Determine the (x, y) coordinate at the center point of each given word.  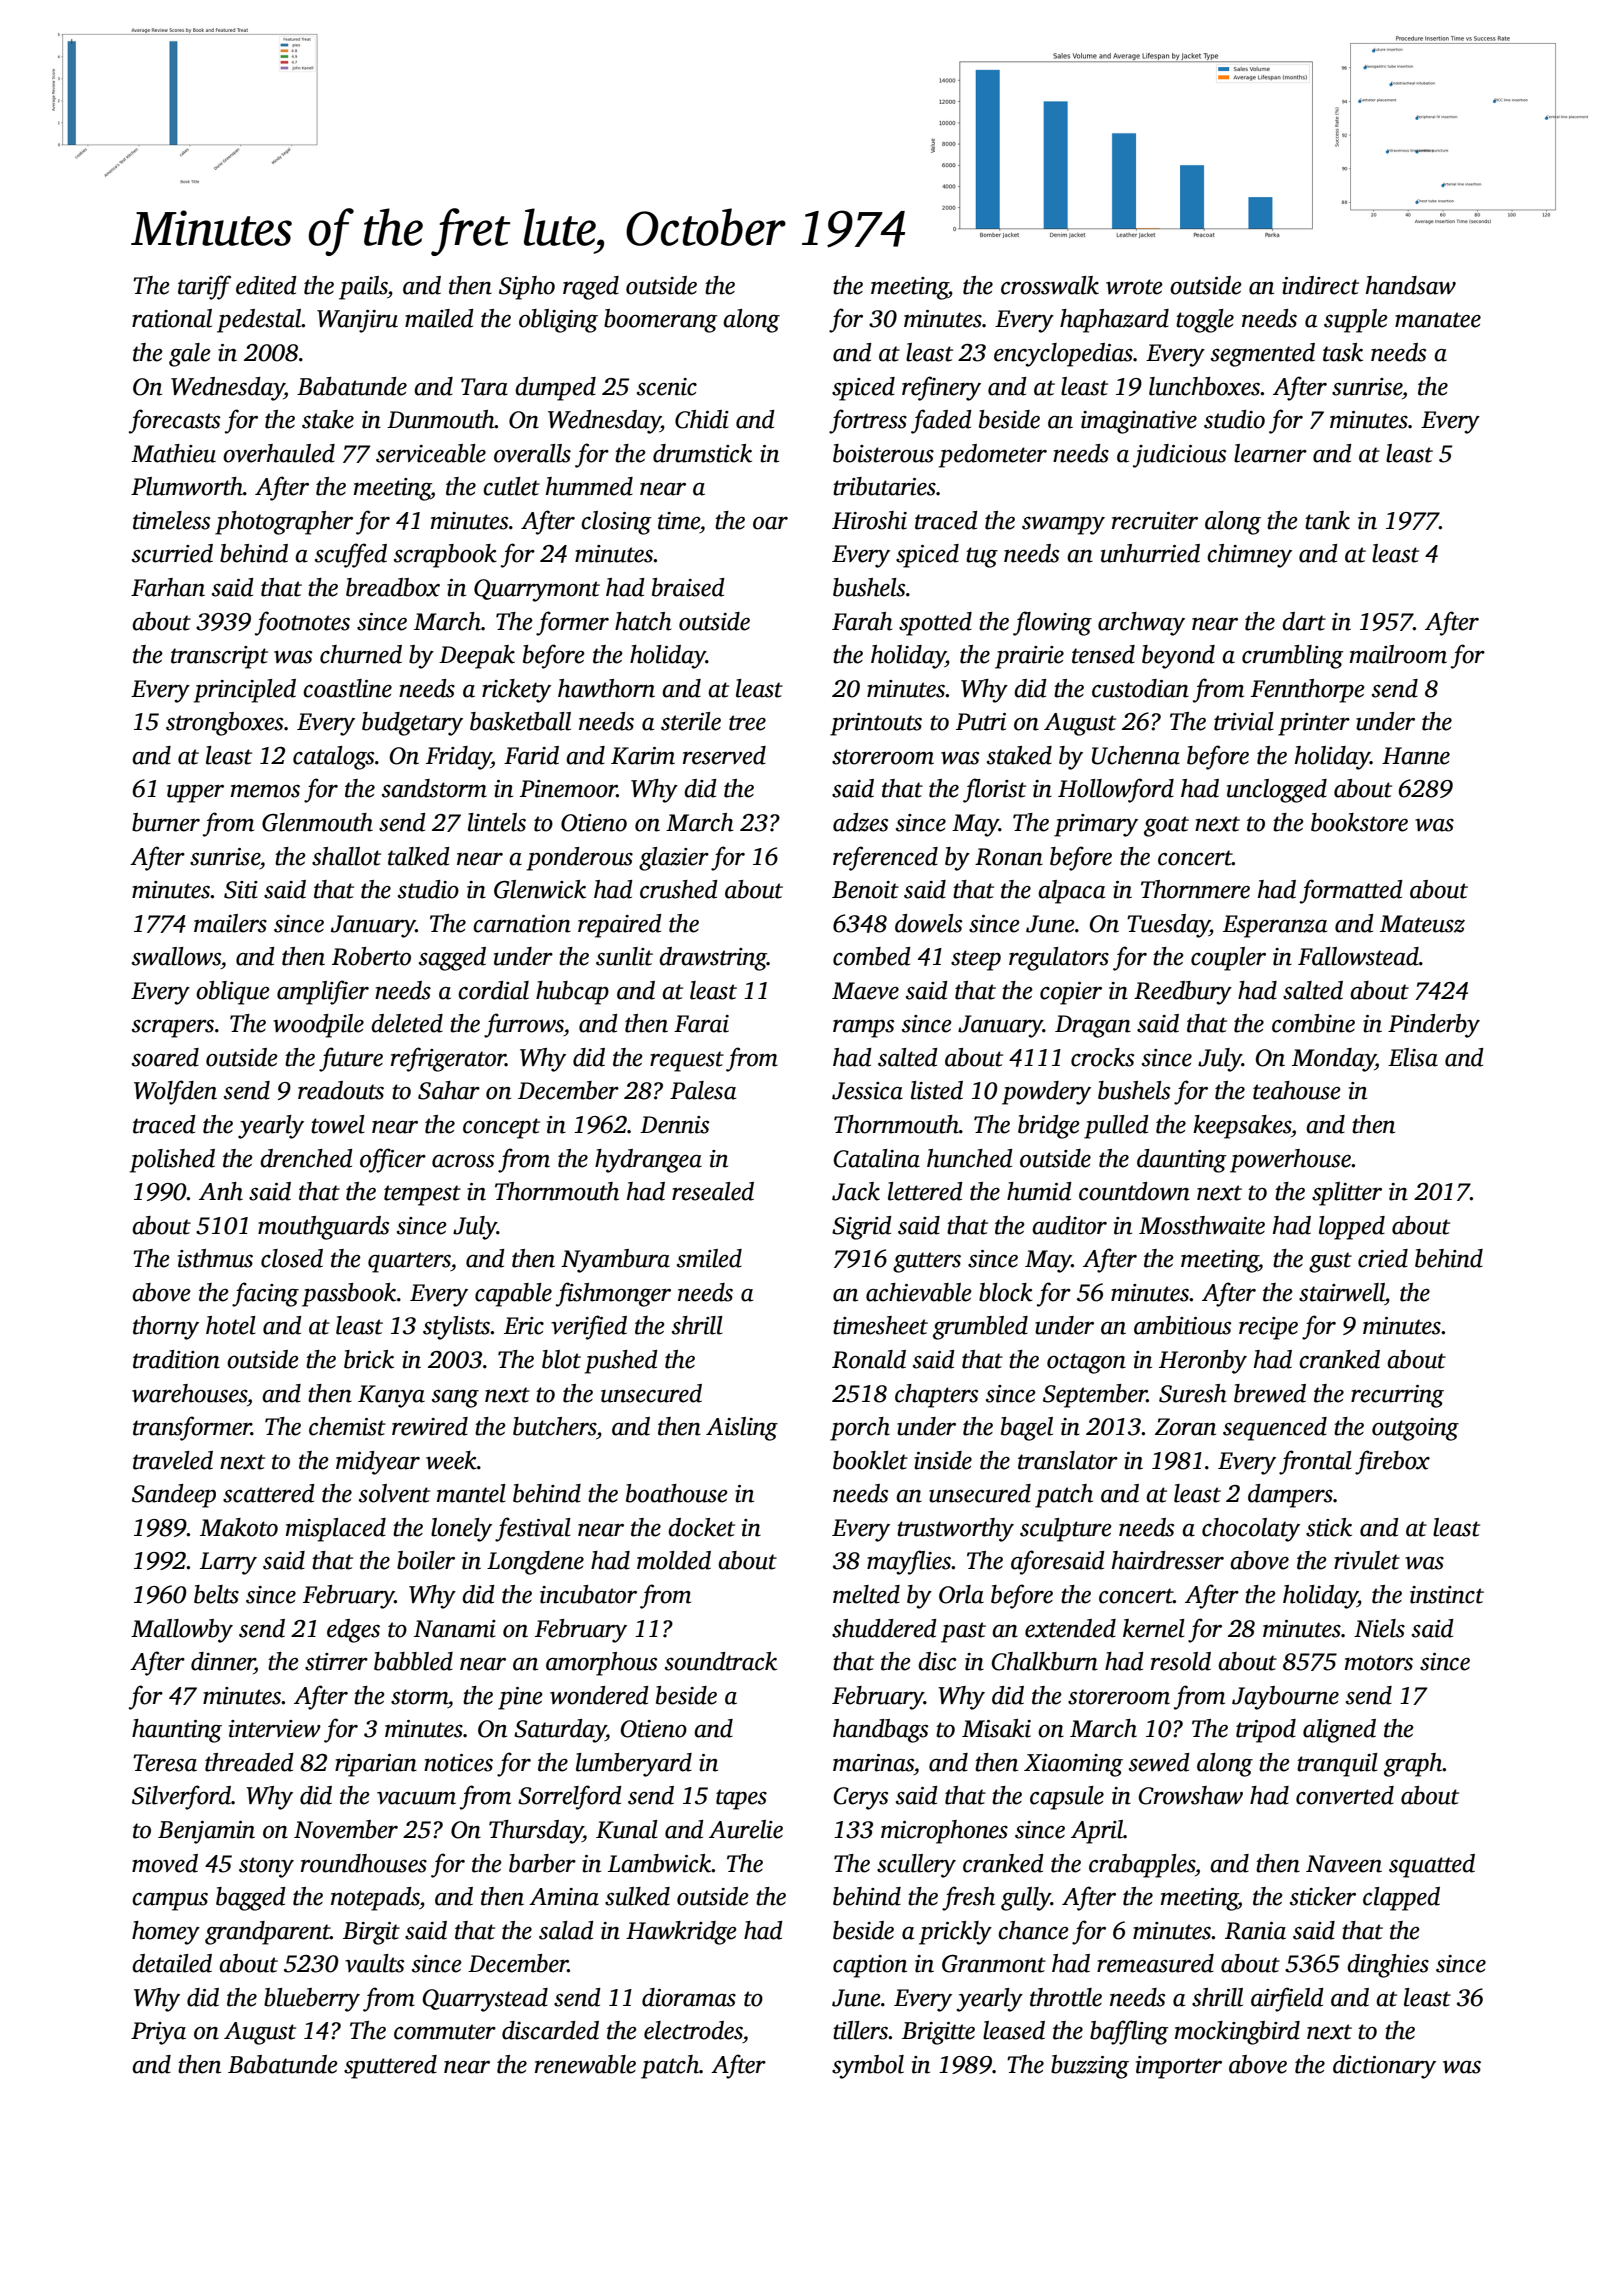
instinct (1447, 1595)
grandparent (267, 1933)
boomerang (660, 321)
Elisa (1413, 1057)
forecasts (175, 421)
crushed (679, 889)
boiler (426, 1560)
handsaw (1411, 285)
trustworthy (955, 1530)
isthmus (215, 1258)
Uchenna (1136, 755)
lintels (497, 822)
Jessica (867, 1091)
